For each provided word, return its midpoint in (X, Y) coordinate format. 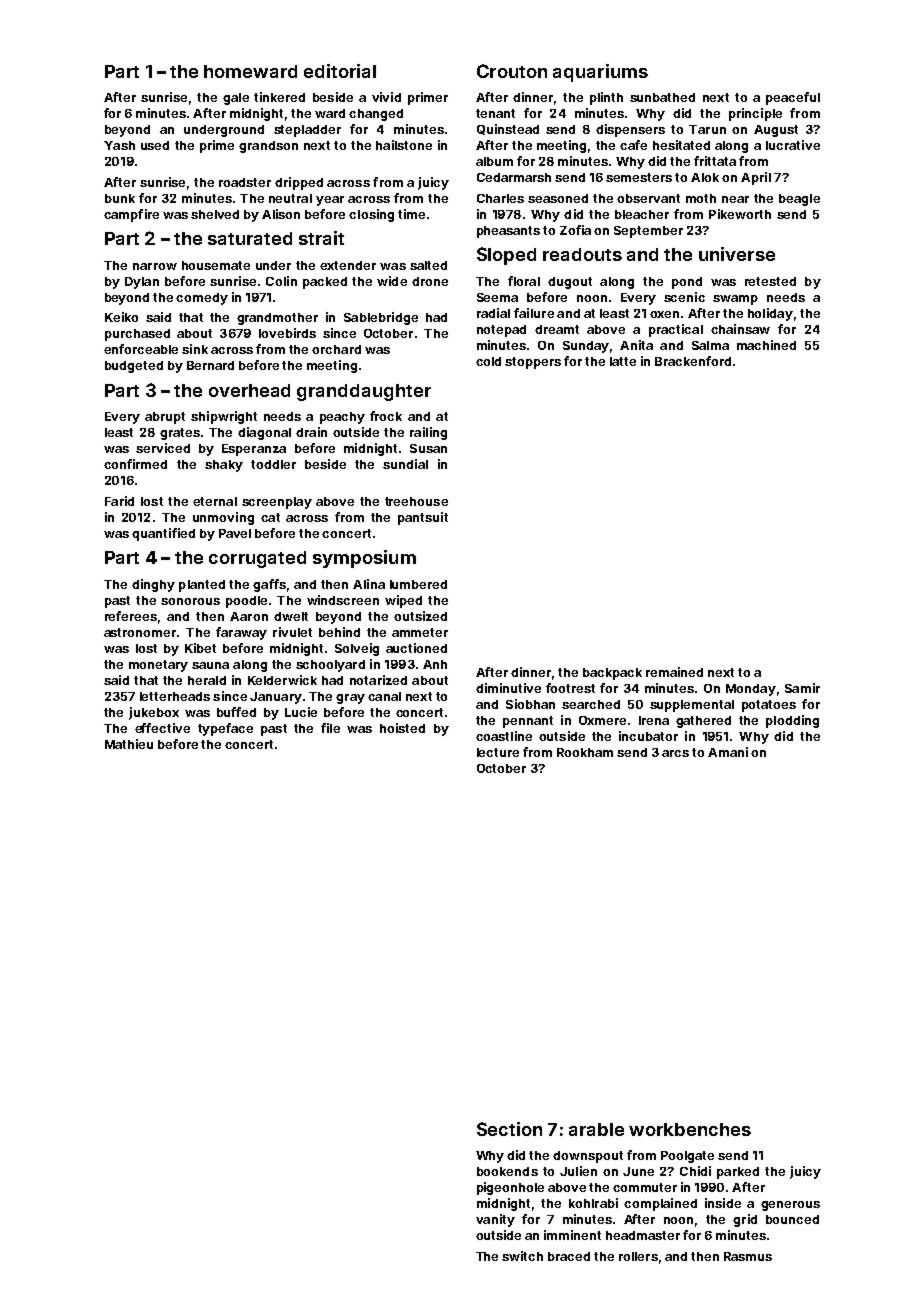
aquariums (600, 73)
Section (509, 1129)
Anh (435, 664)
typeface (225, 729)
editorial (340, 71)
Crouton (512, 71)
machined (766, 345)
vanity (495, 1220)
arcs (675, 753)
